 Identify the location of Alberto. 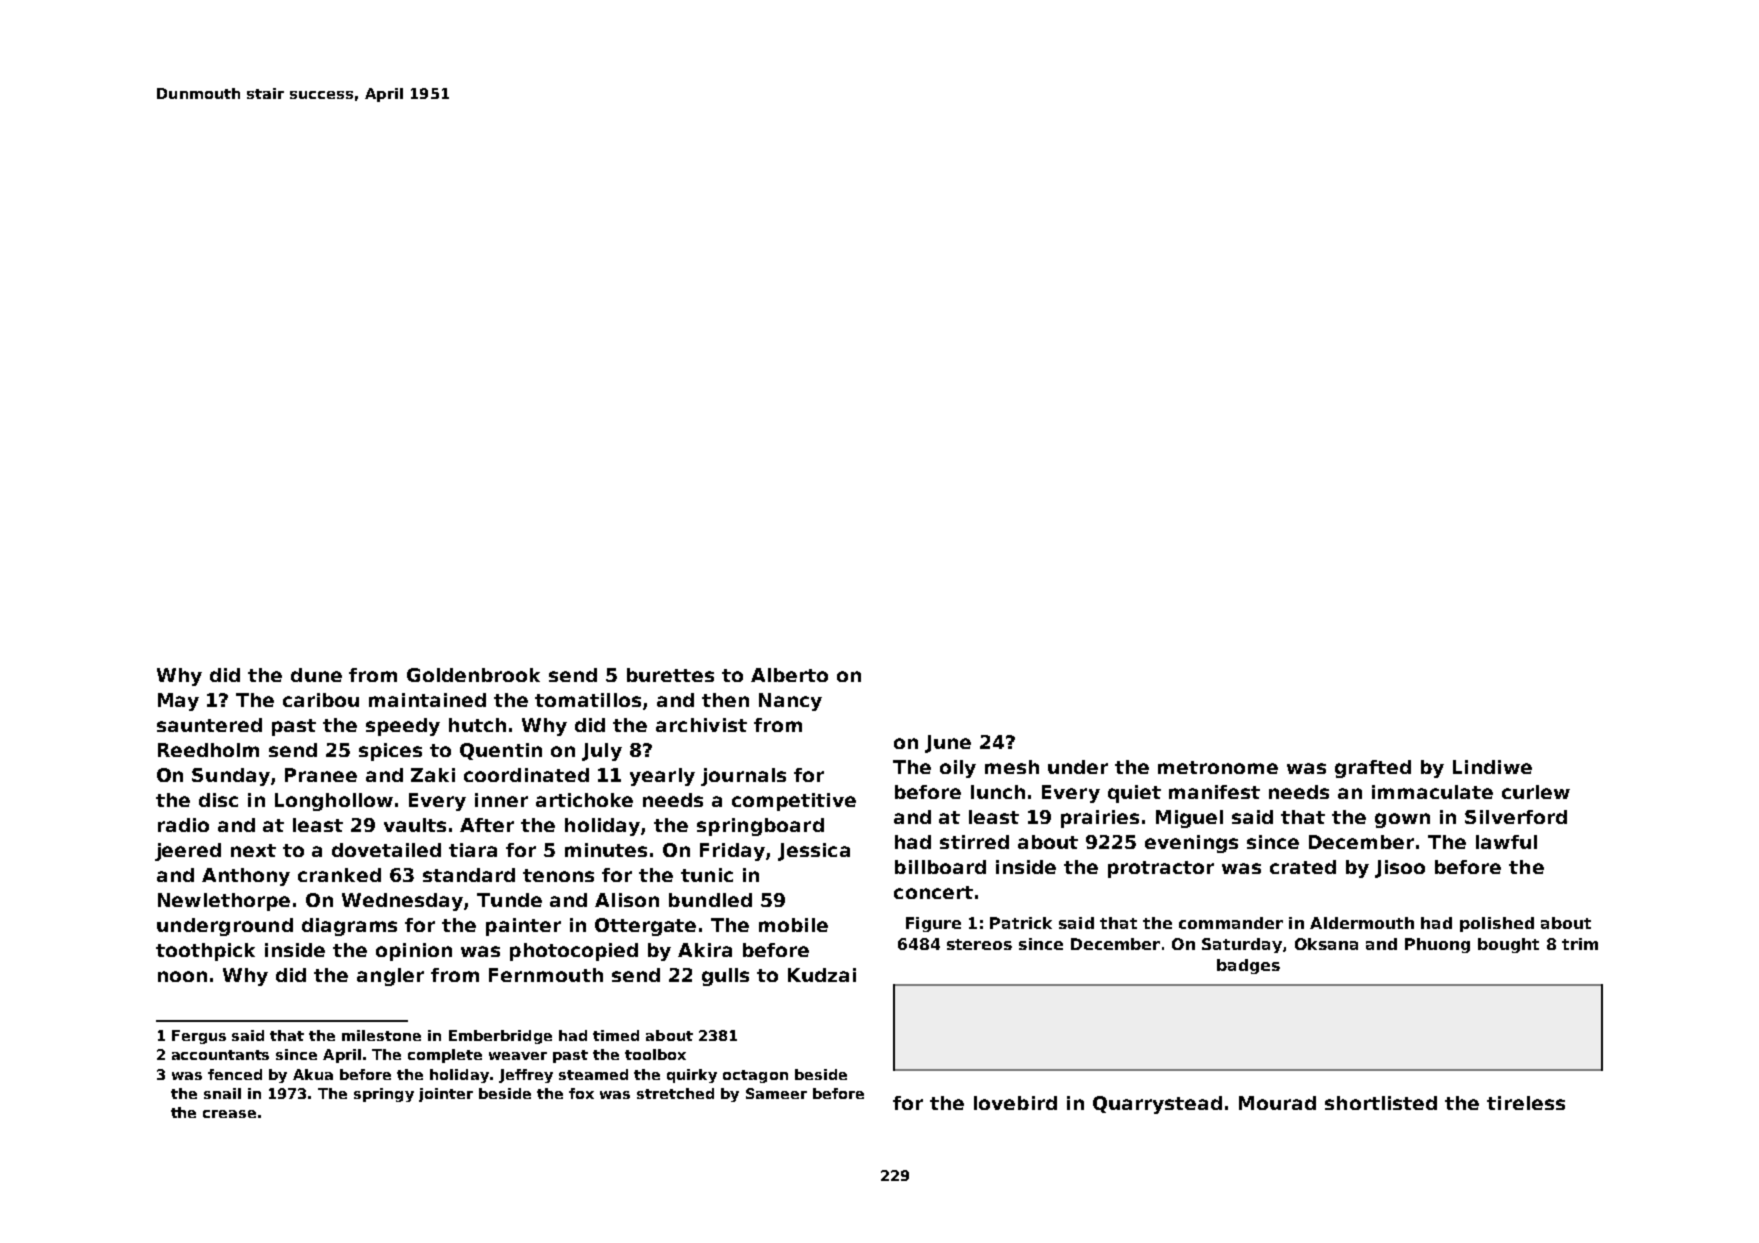
(789, 675).
